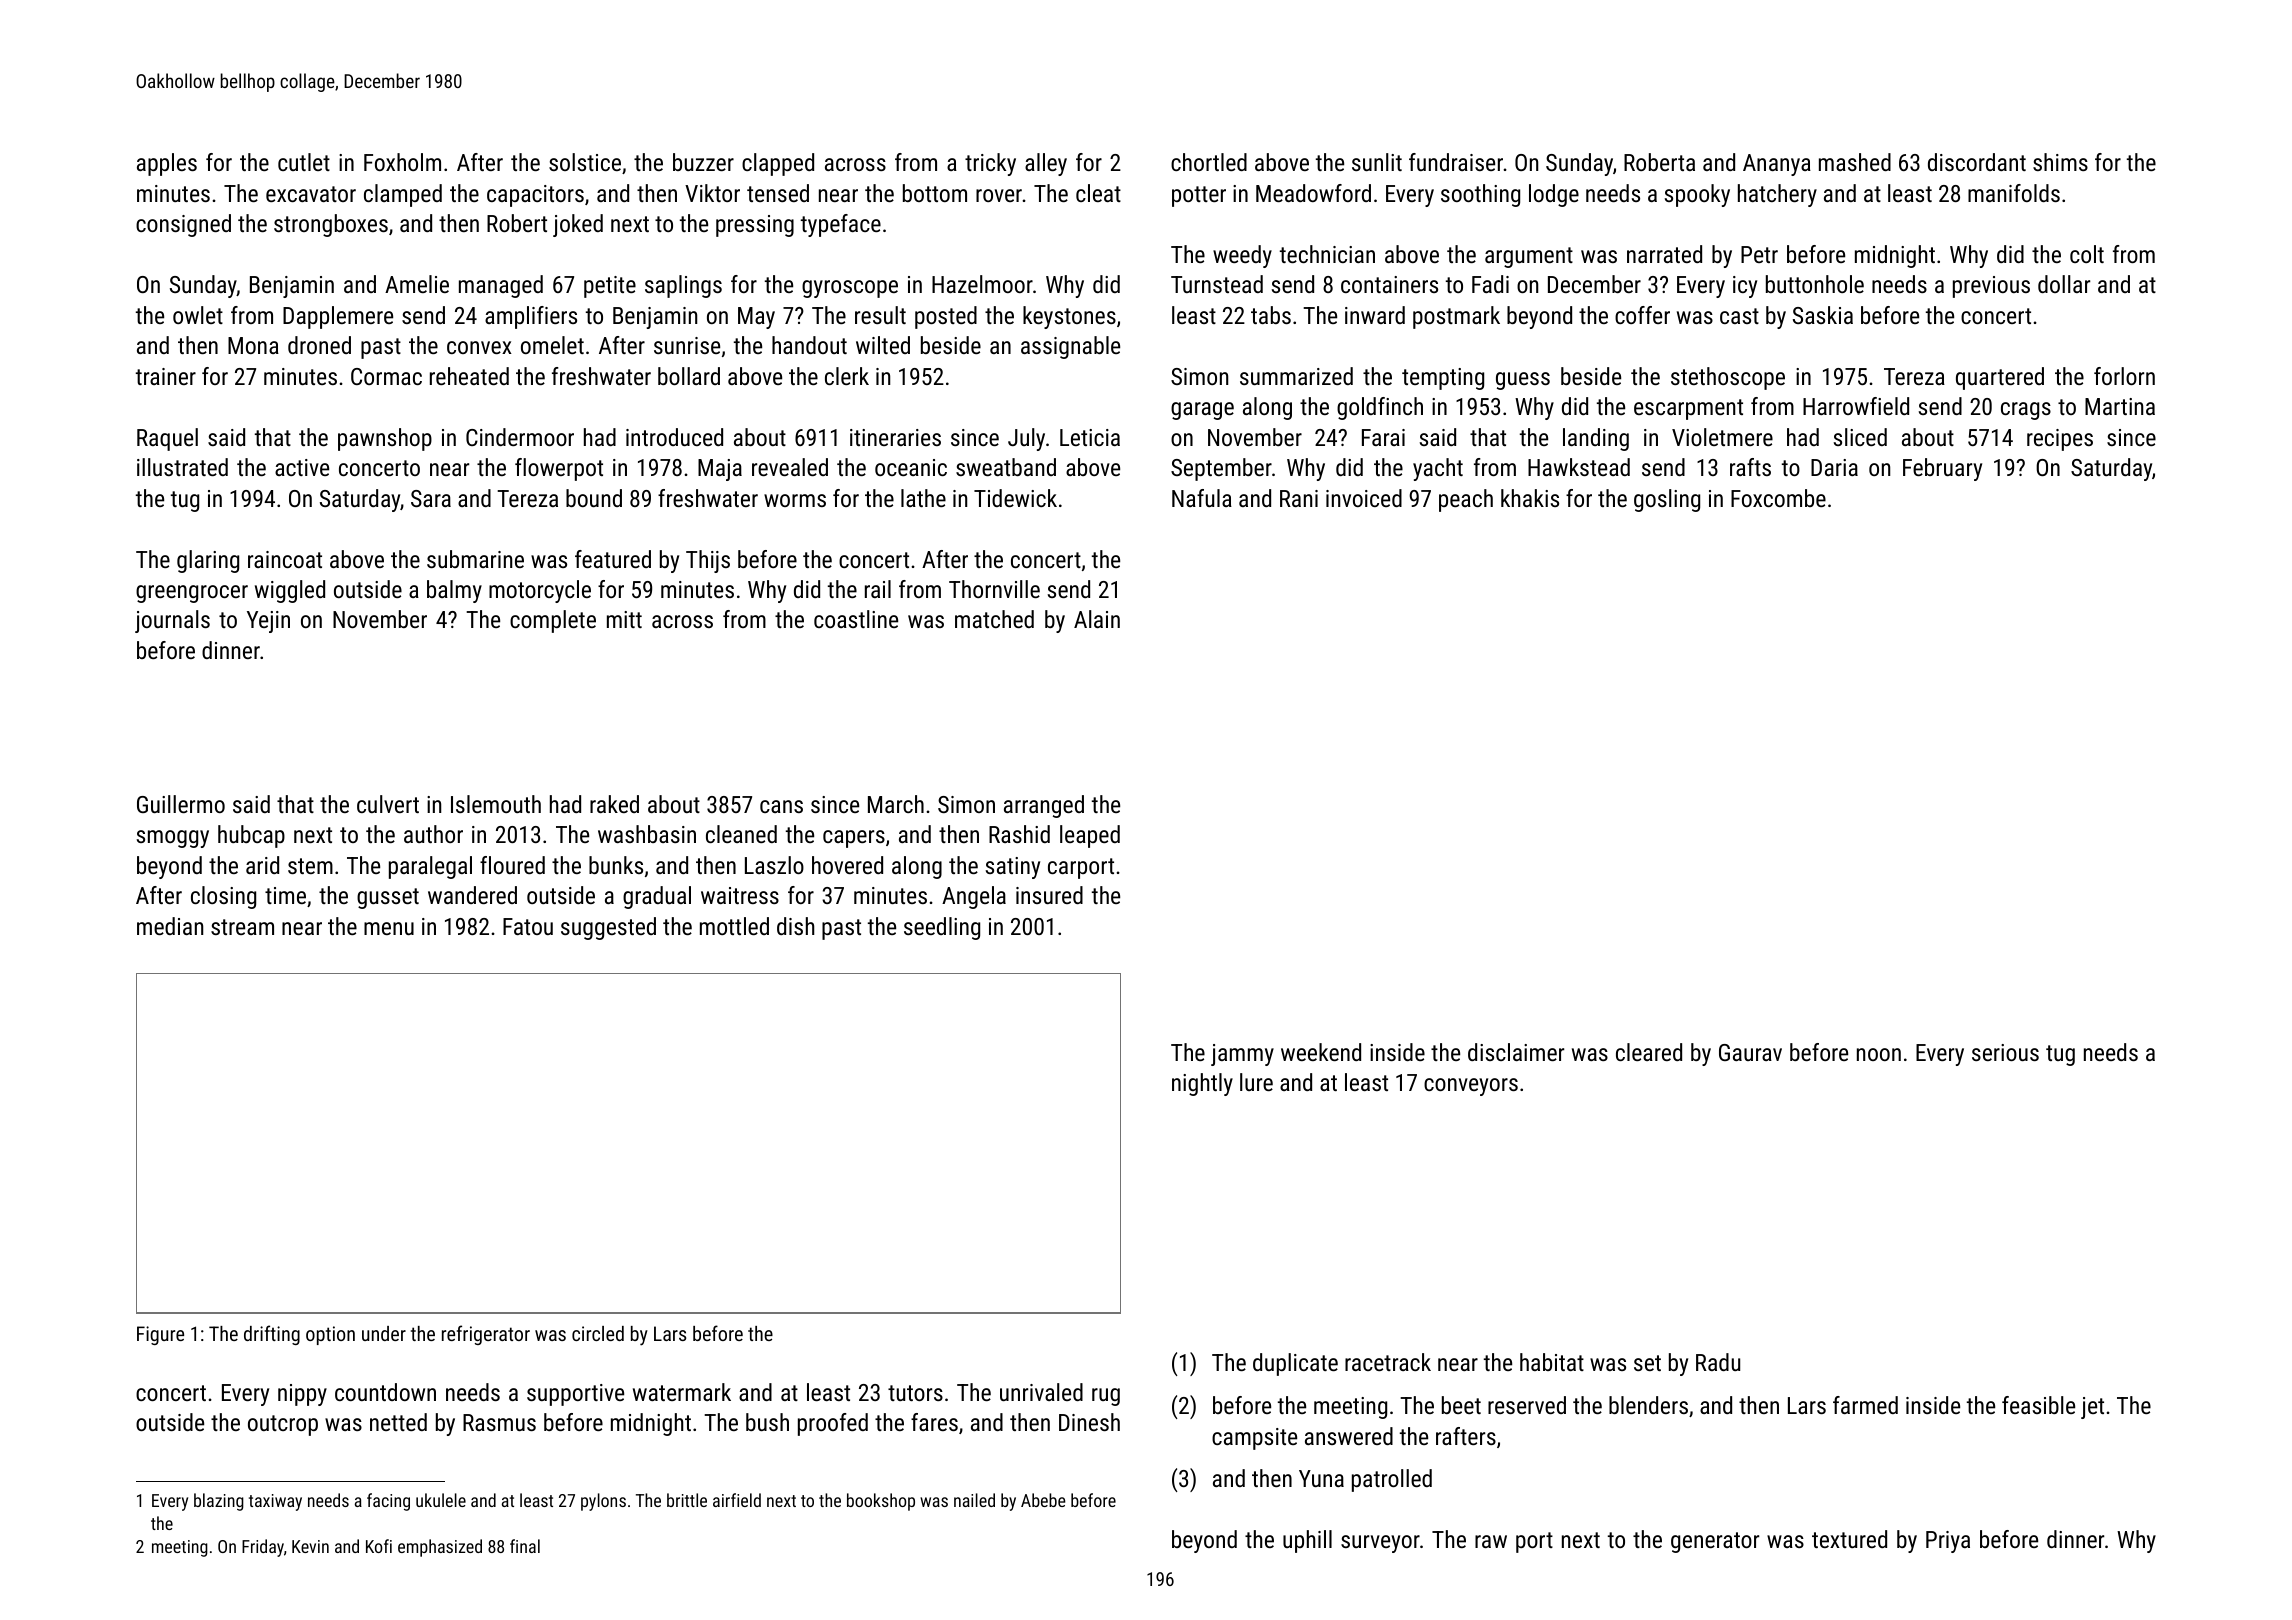 The width and height of the screenshot is (2292, 1620). I want to click on Yejin, so click(268, 622).
